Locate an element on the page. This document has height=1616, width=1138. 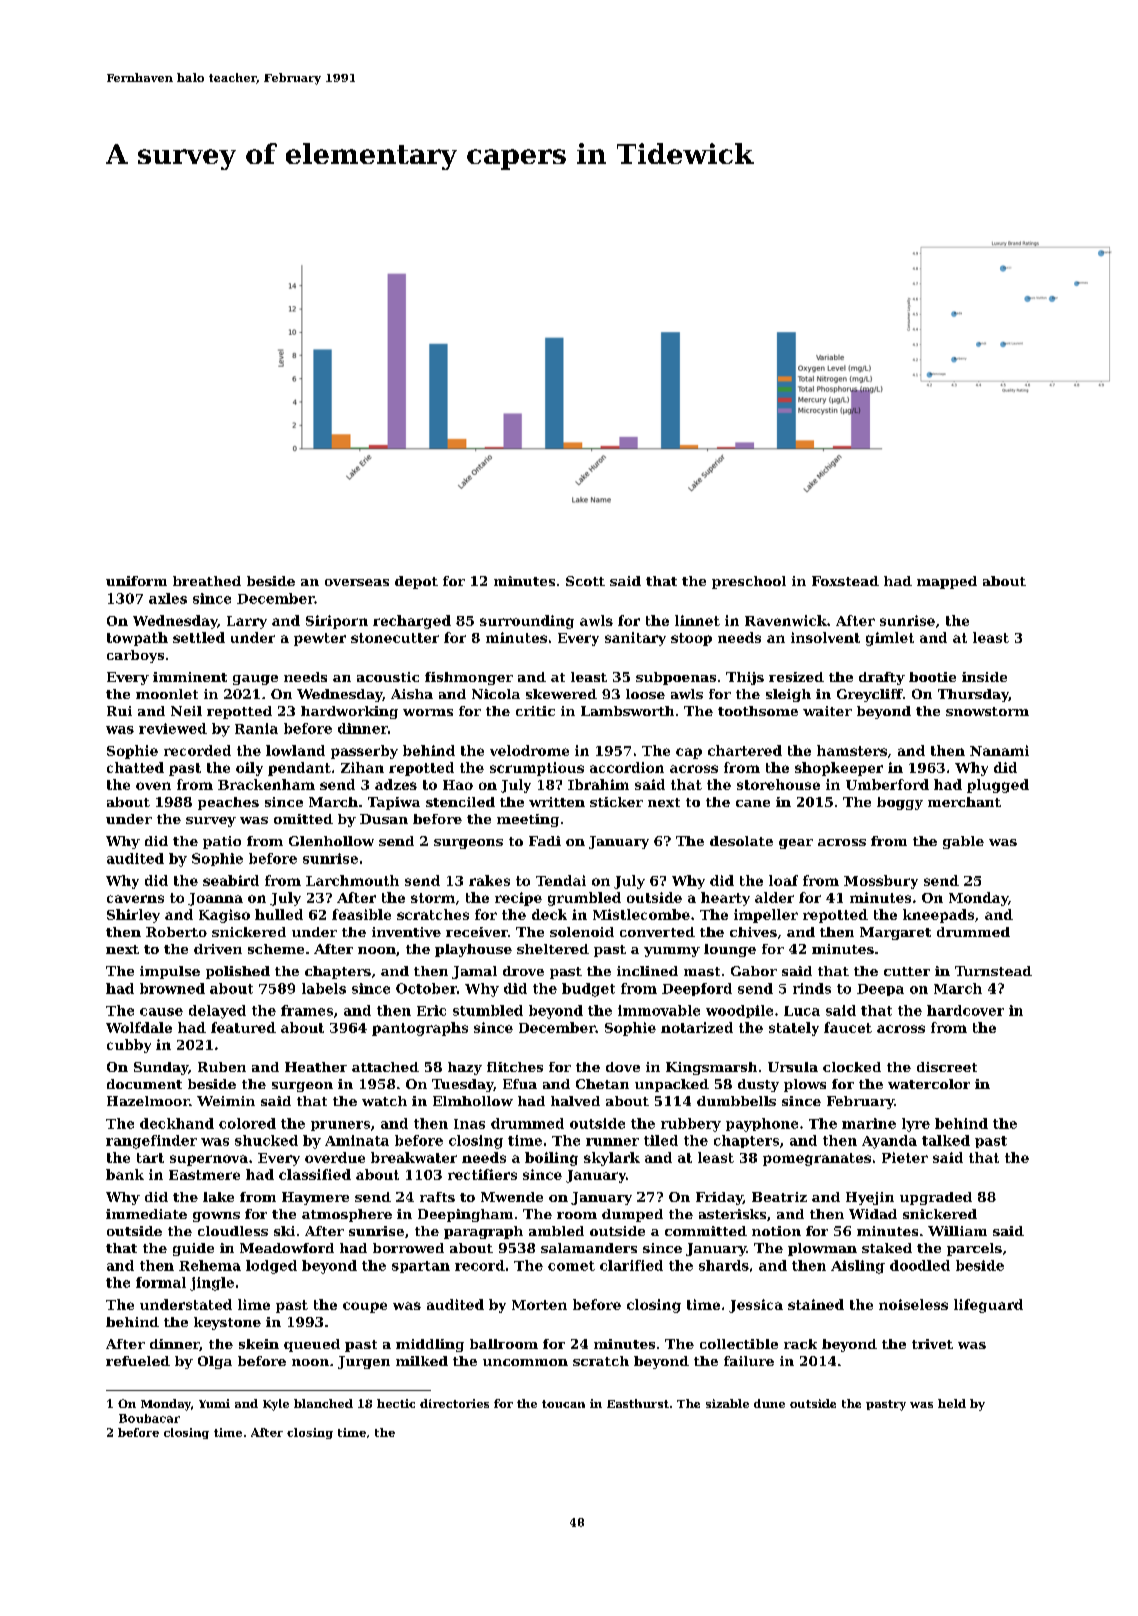
recharged is located at coordinates (412, 622).
